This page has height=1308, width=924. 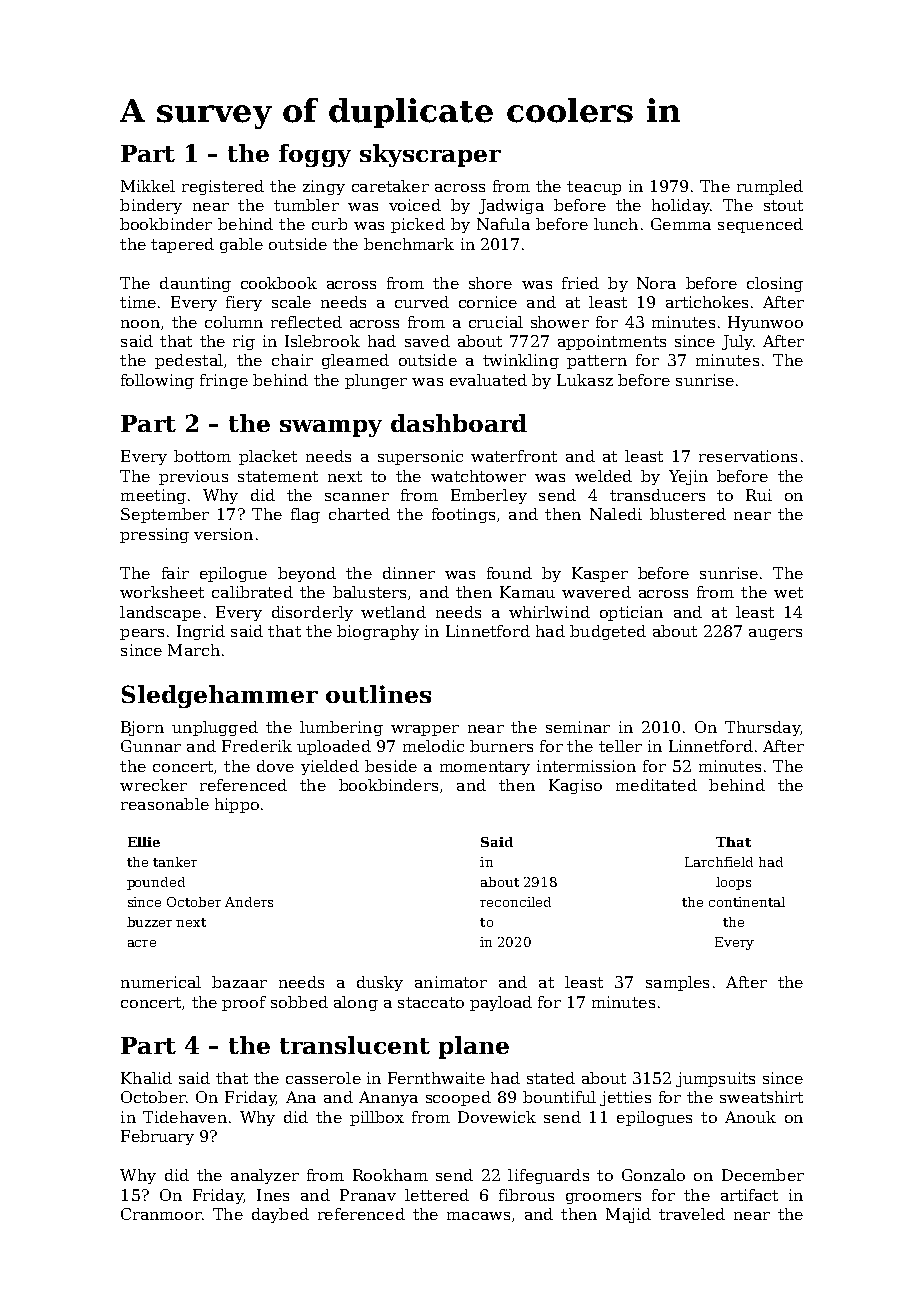 I want to click on dusky, so click(x=380, y=983).
